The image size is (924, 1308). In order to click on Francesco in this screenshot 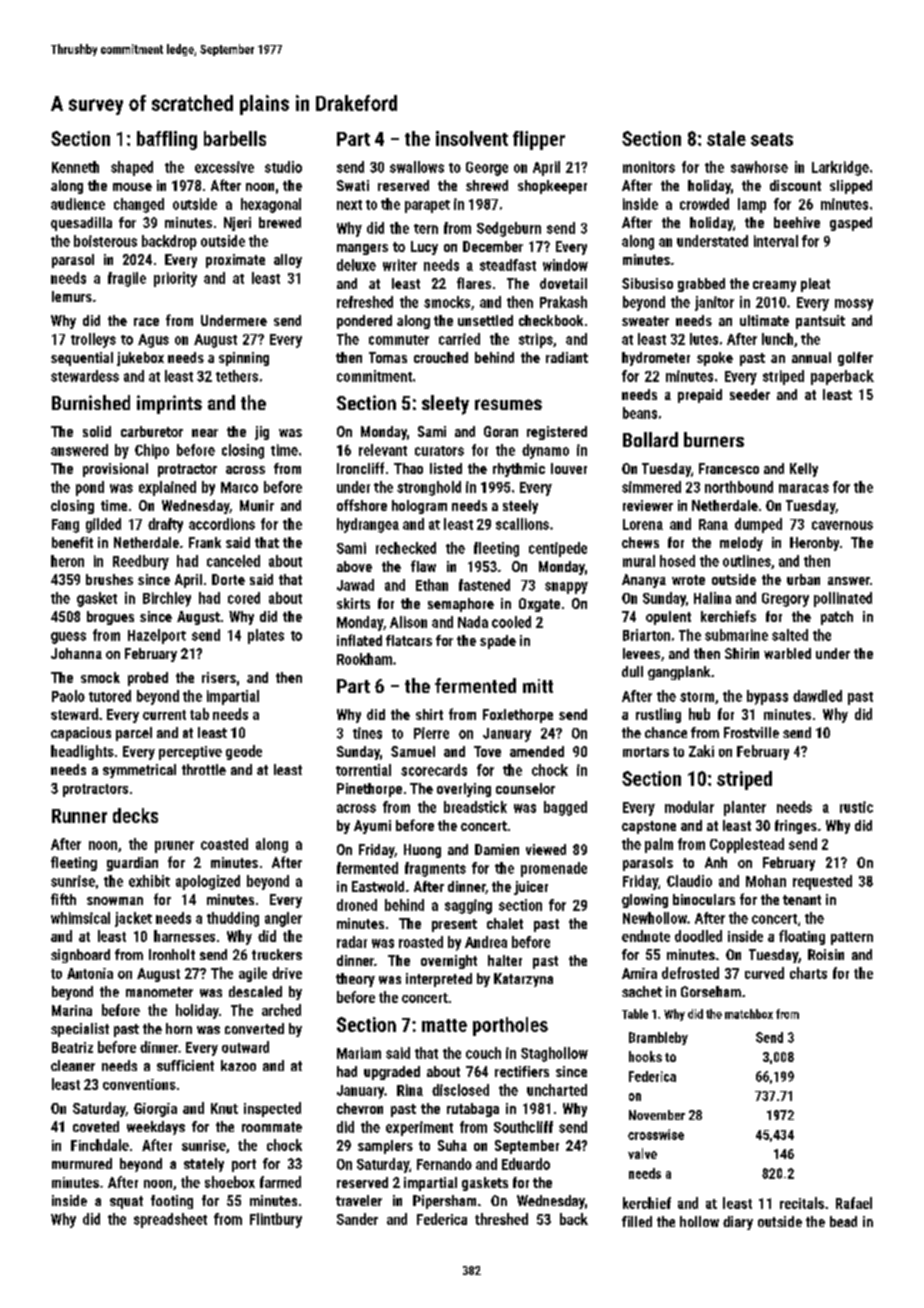, I will do `click(729, 468)`.
